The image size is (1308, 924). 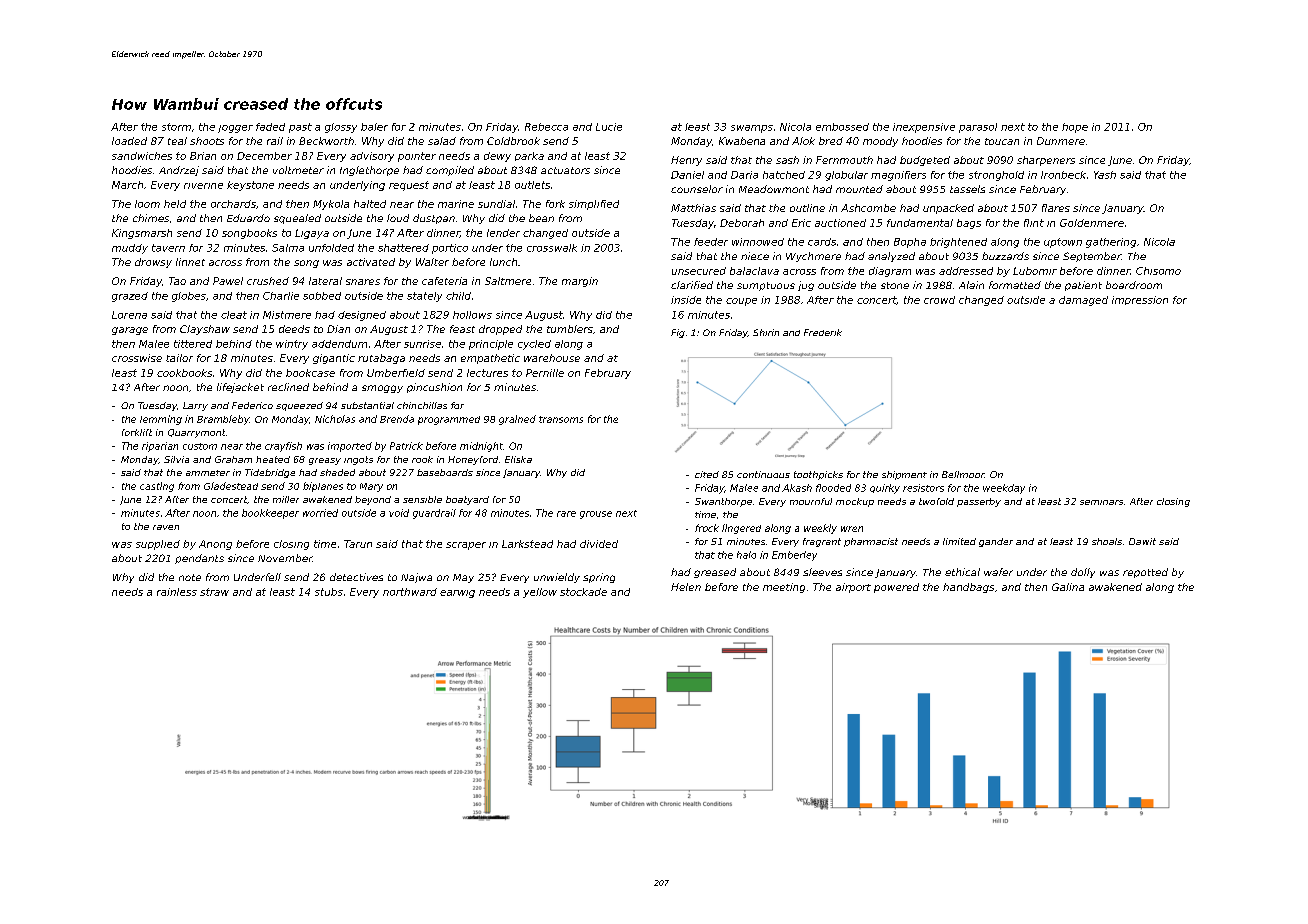 What do you see at coordinates (270, 127) in the page?
I see `faded` at bounding box center [270, 127].
